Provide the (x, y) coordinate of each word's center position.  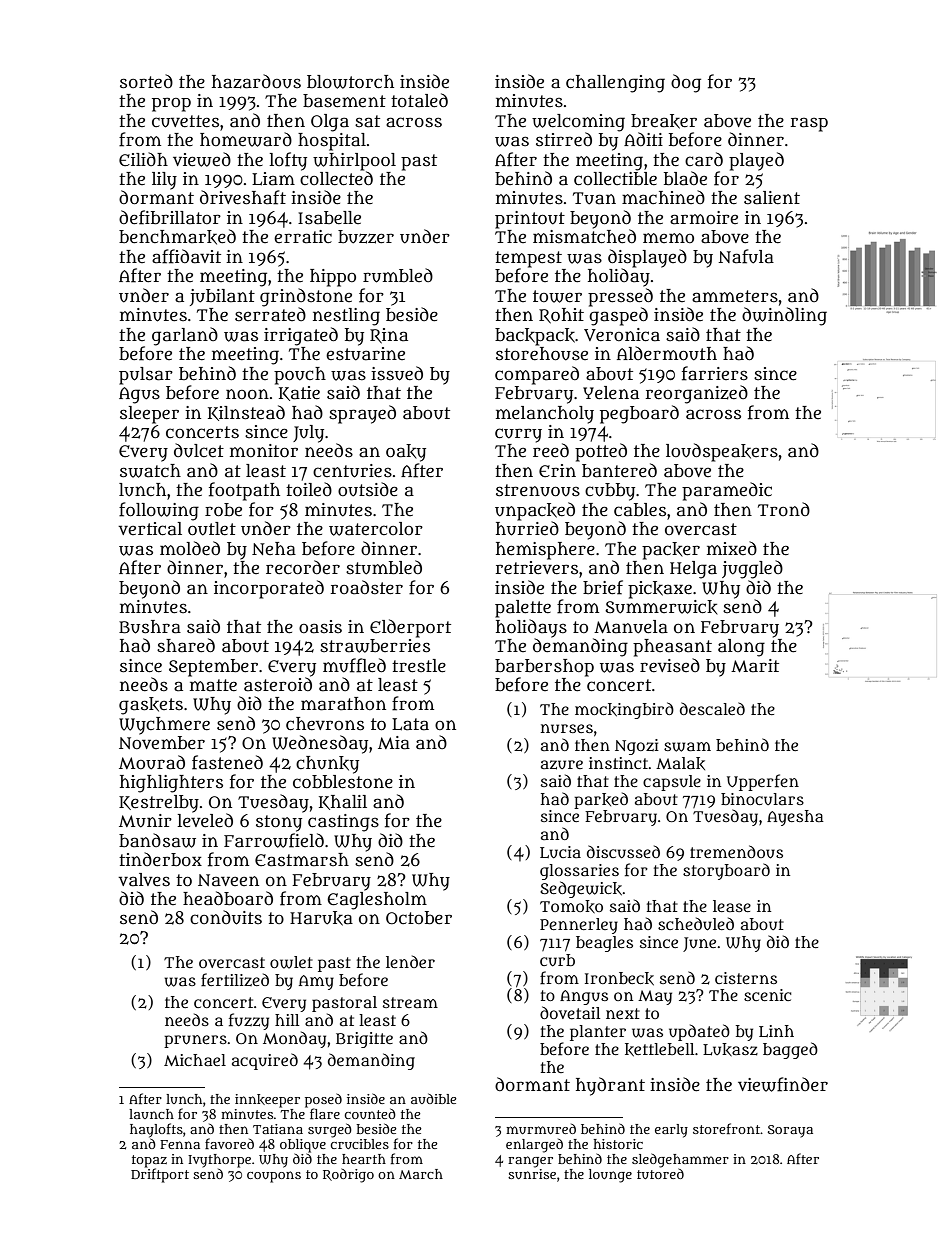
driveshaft (243, 197)
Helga (693, 570)
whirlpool (354, 162)
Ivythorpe (219, 1161)
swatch (150, 471)
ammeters (735, 296)
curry (518, 435)
